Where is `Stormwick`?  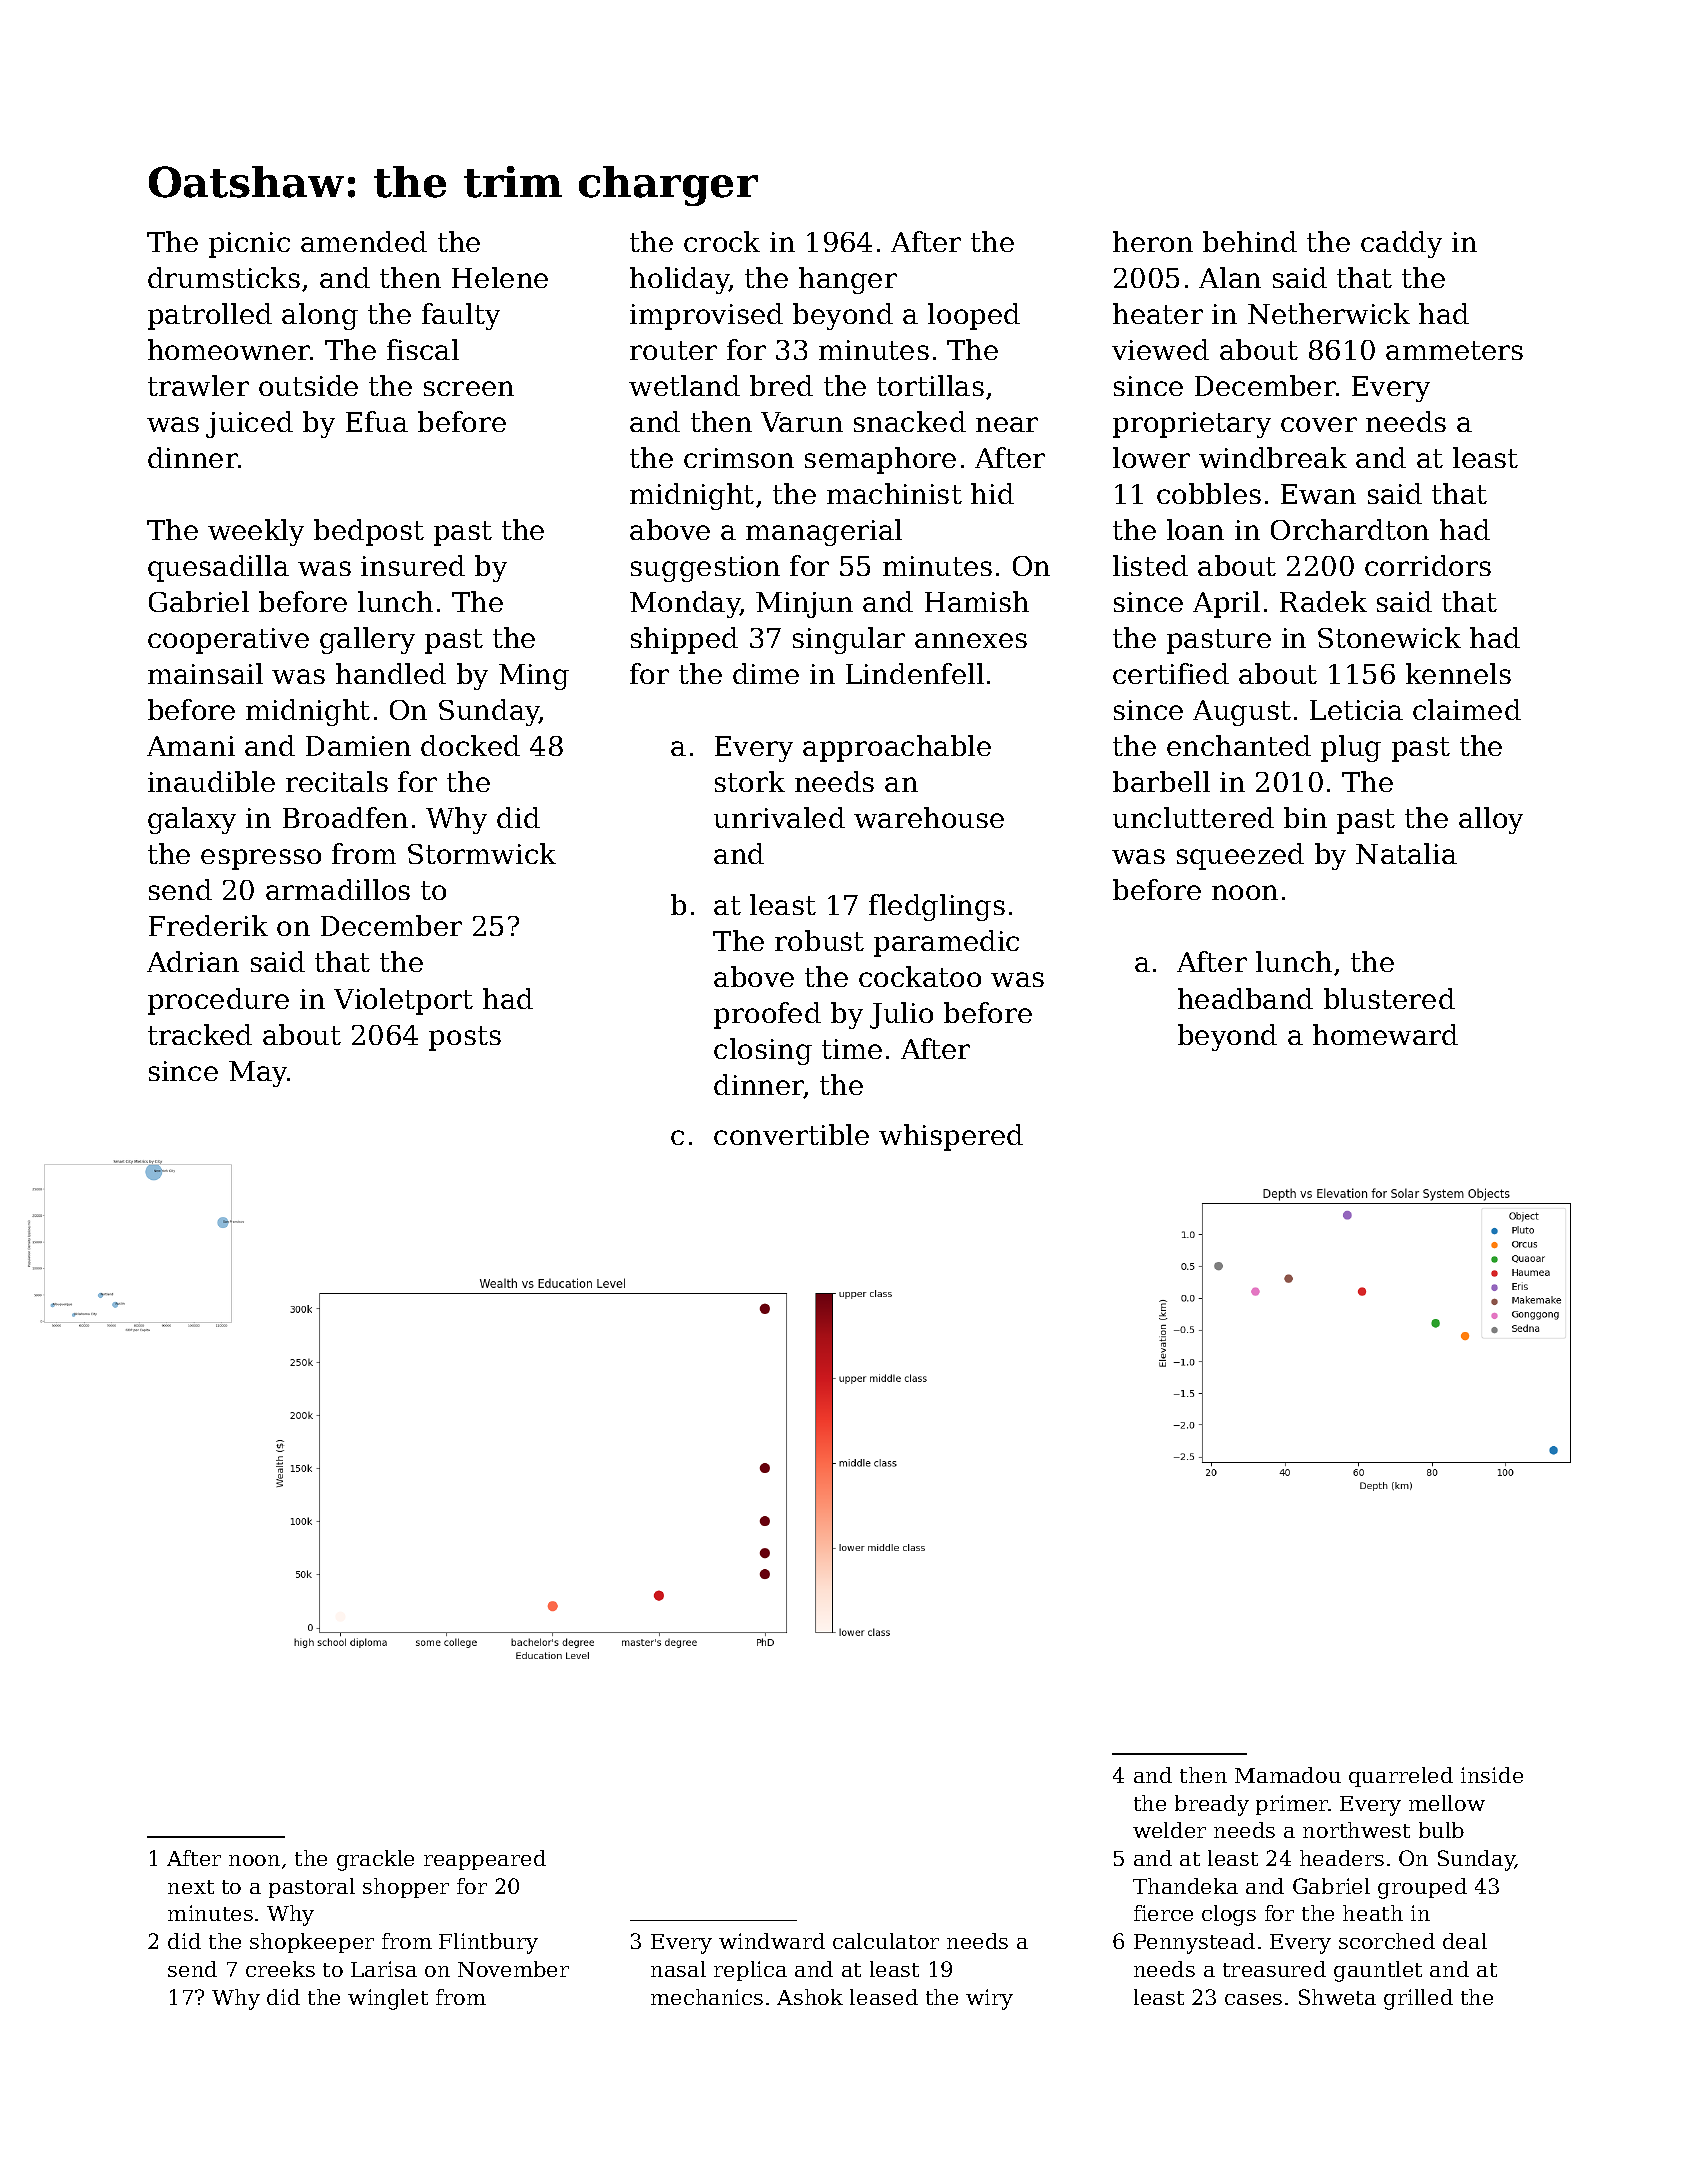 Stormwick is located at coordinates (482, 853).
